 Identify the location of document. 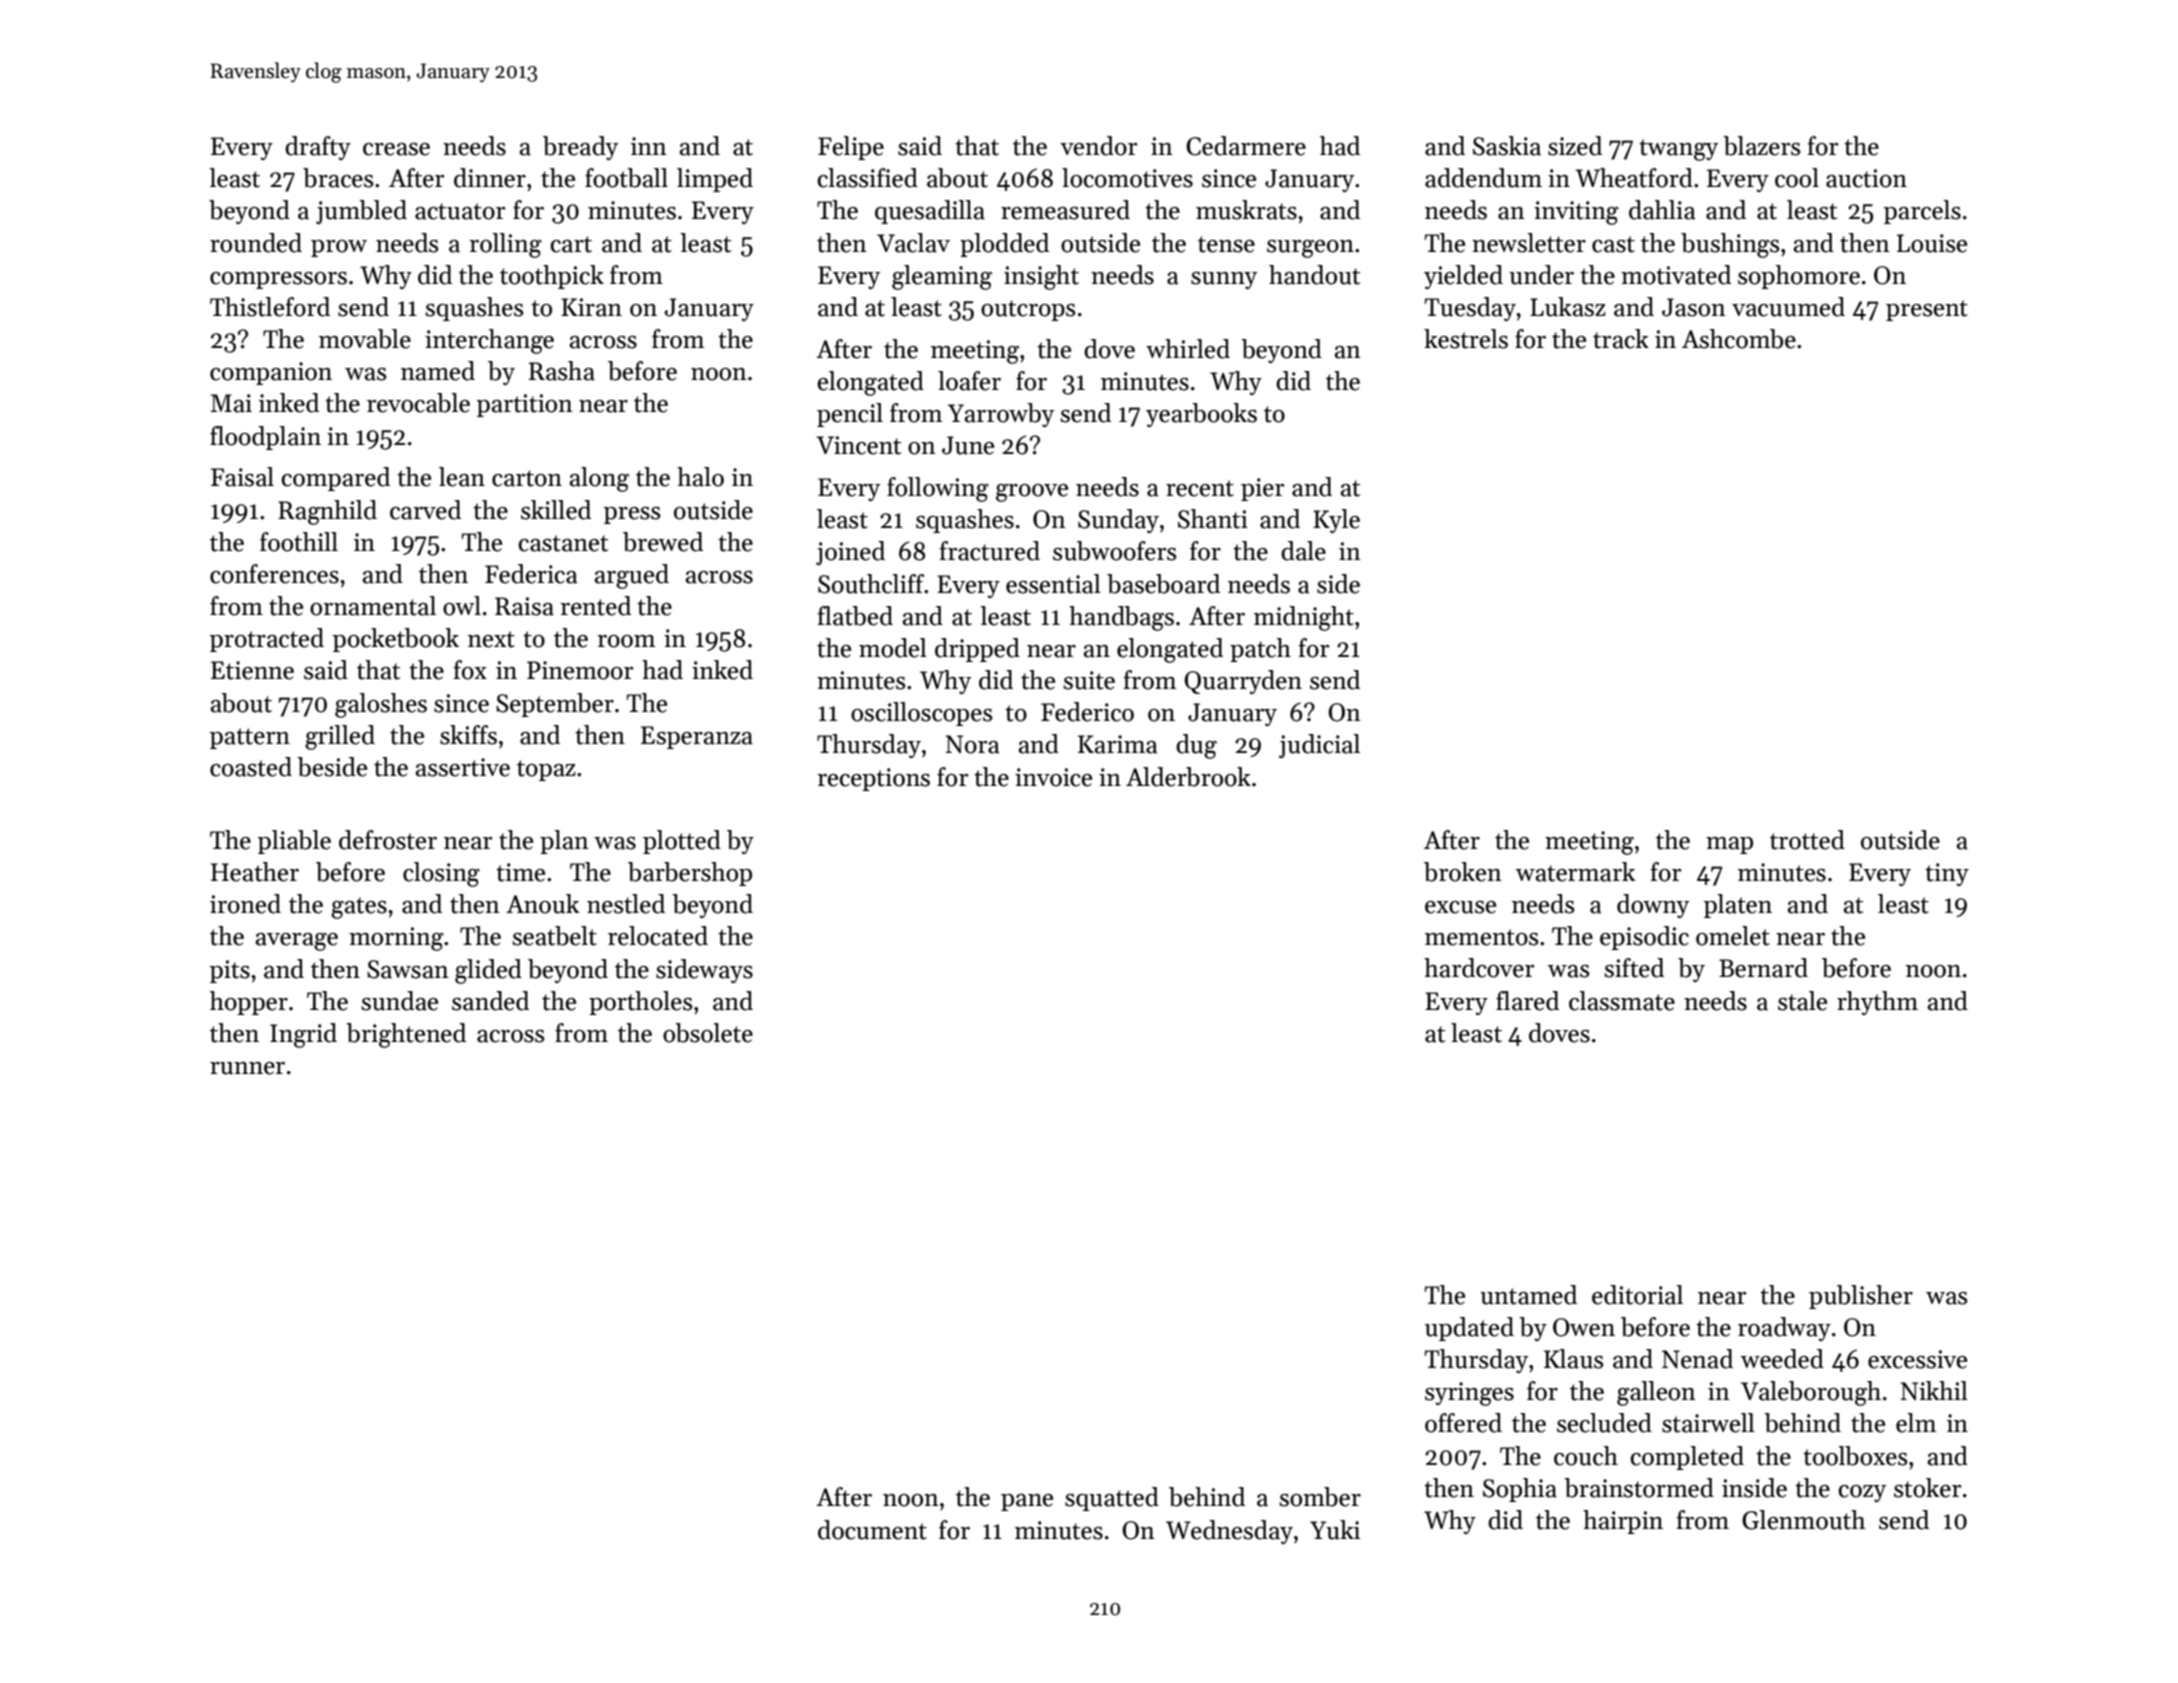
(872, 1530).
